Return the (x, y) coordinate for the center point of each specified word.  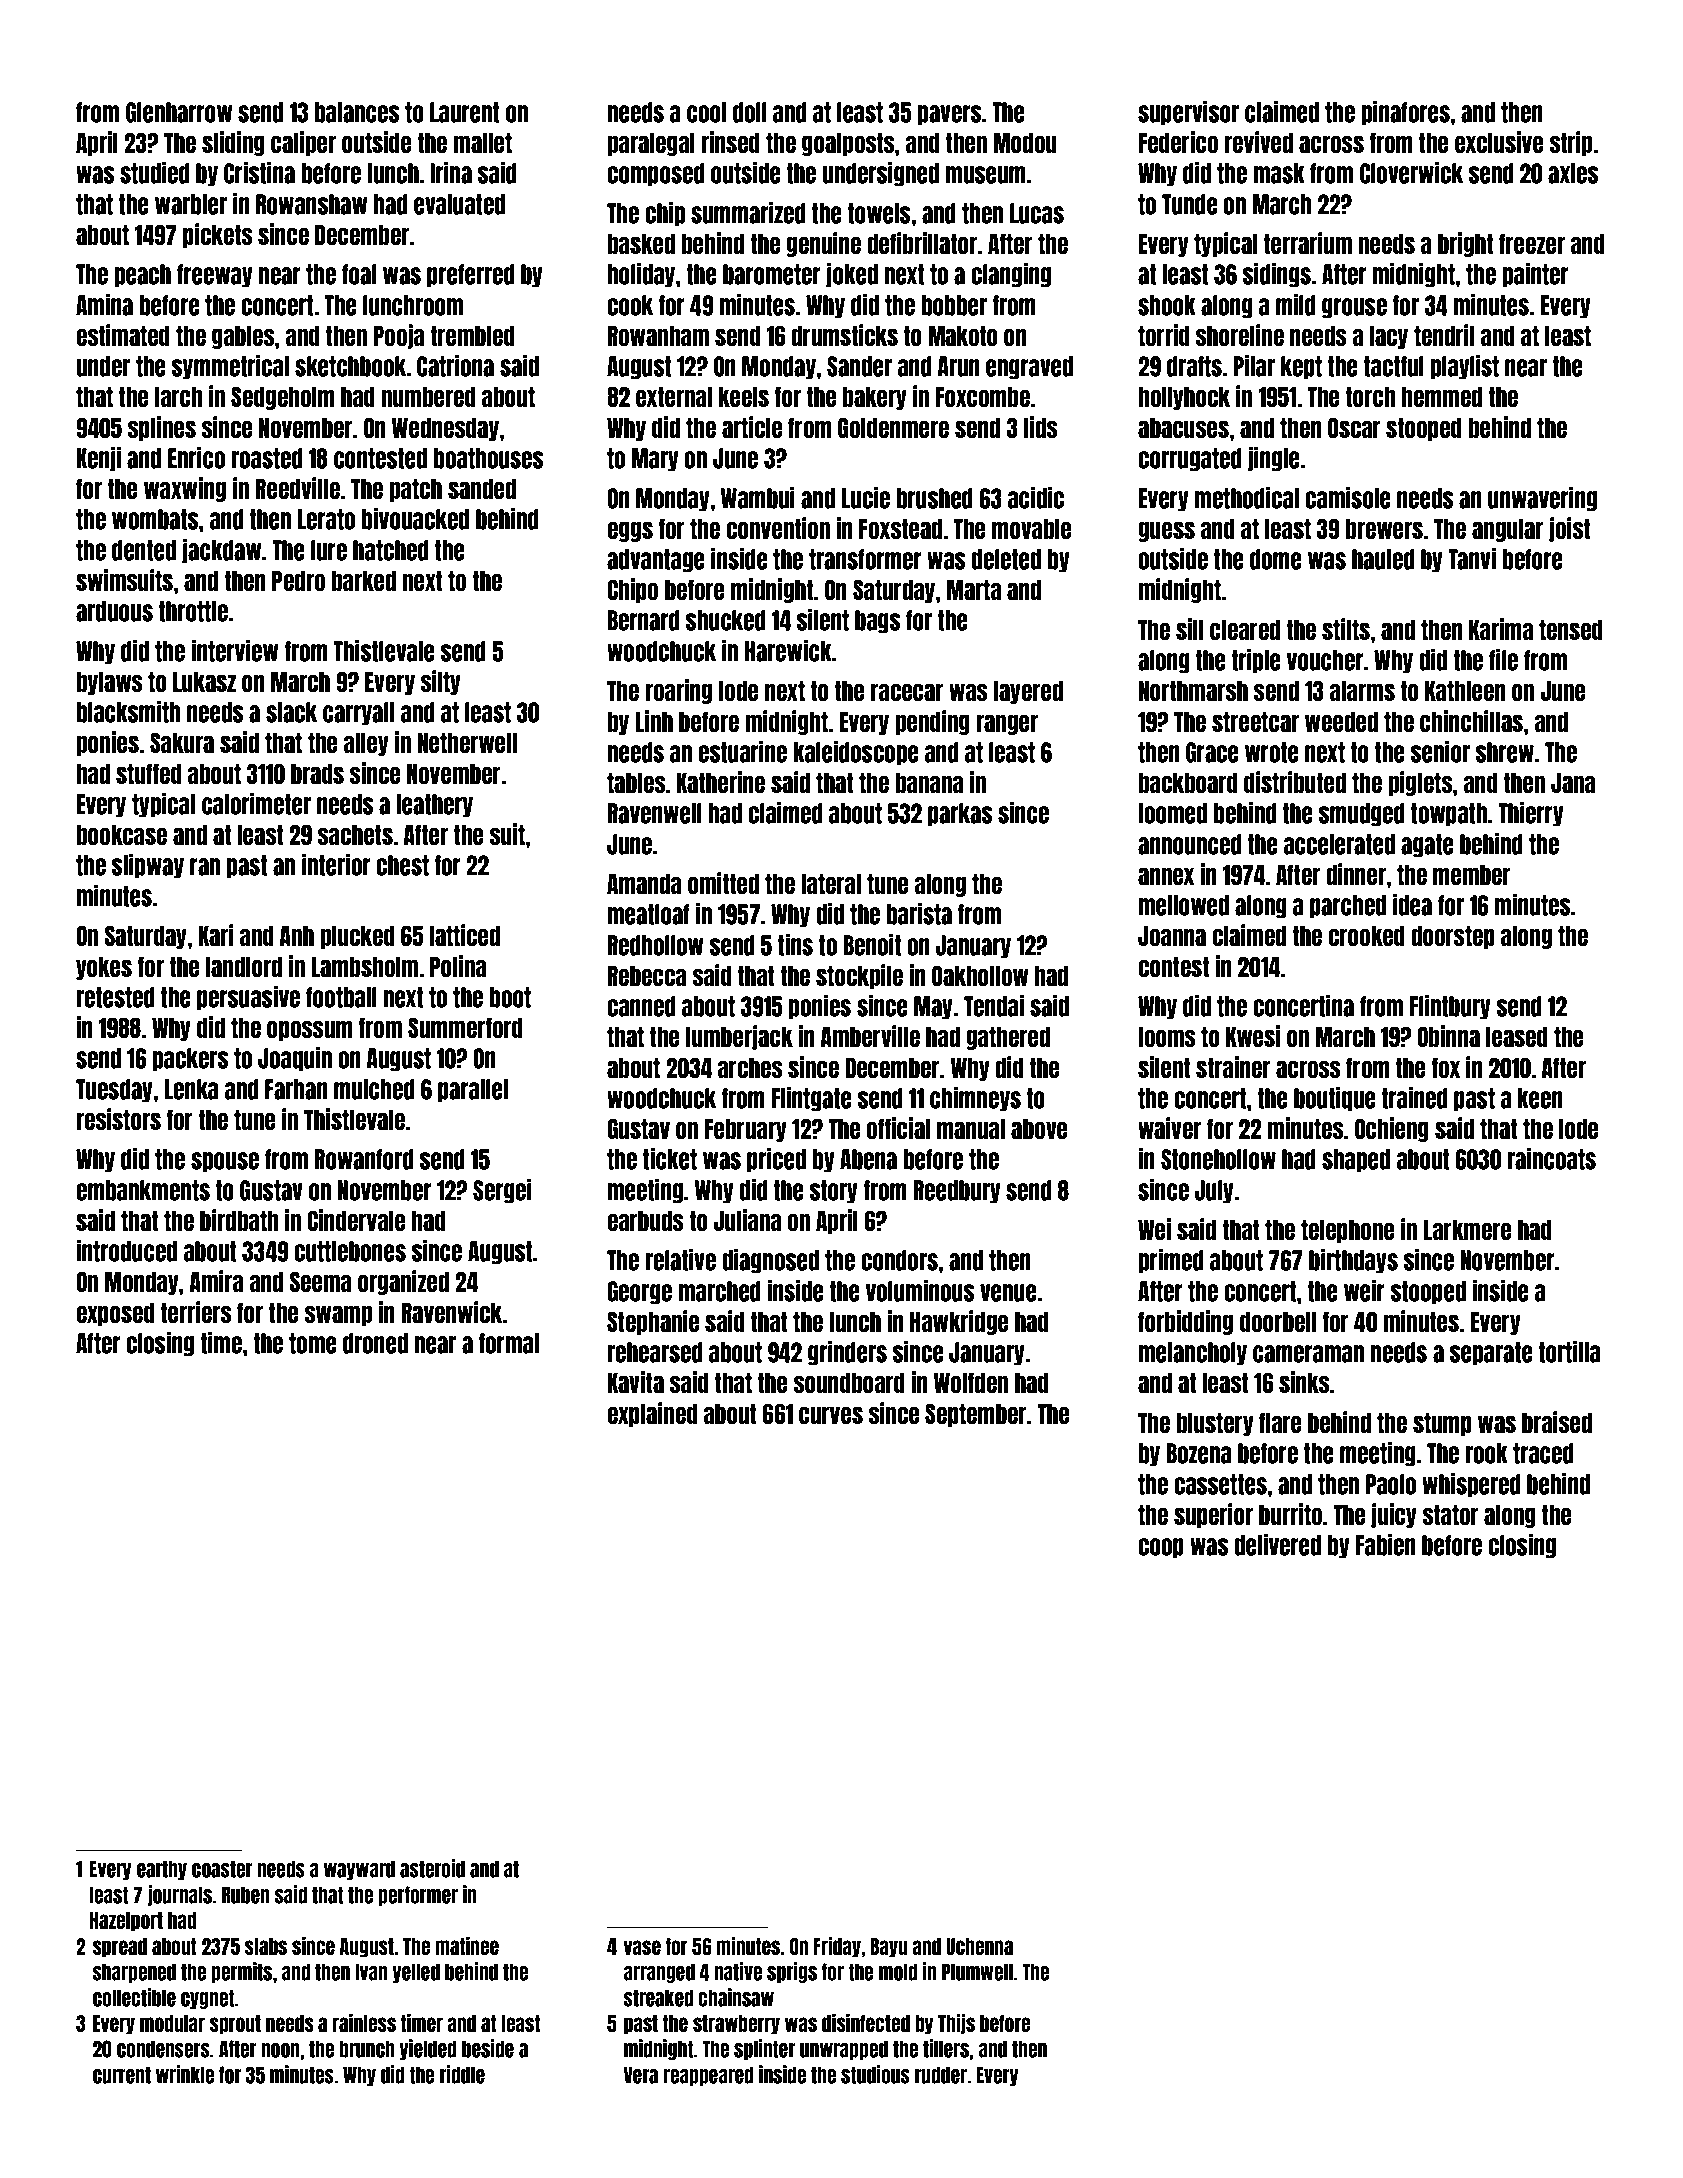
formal (509, 1343)
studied (155, 173)
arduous (114, 611)
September (976, 1415)
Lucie (866, 498)
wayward (359, 1870)
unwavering (1542, 499)
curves (831, 1415)
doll (750, 112)
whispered (1471, 1485)
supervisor (1188, 113)
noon (280, 2050)
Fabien (1386, 1545)
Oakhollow (980, 976)
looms (1167, 1037)
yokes (104, 968)
